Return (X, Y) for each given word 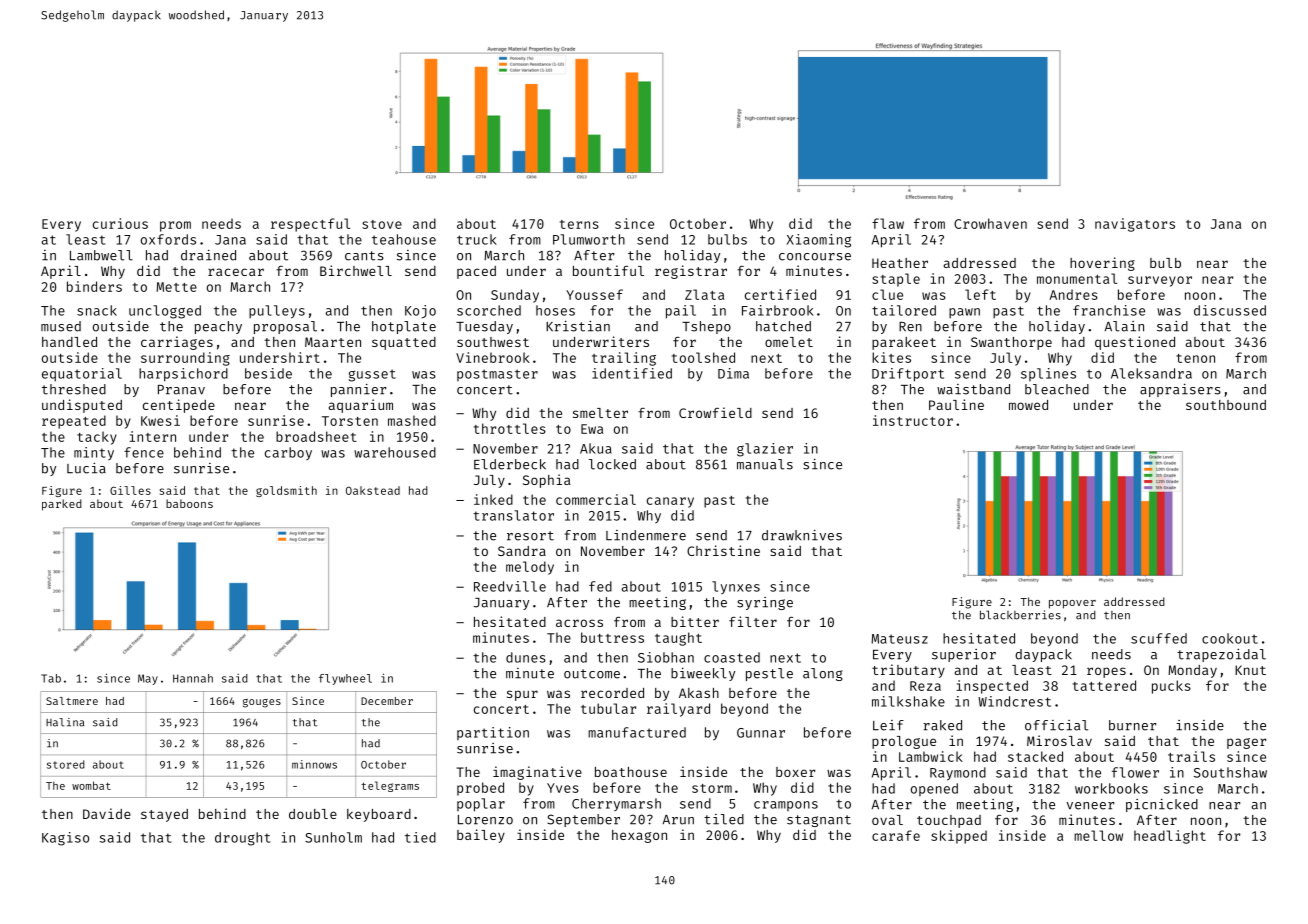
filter (753, 621)
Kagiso (65, 839)
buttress (612, 637)
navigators (1135, 225)
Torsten (350, 421)
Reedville (510, 586)
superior (964, 655)
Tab (51, 678)
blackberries (1020, 615)
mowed (1028, 405)
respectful (310, 225)
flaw (888, 223)
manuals (765, 464)
